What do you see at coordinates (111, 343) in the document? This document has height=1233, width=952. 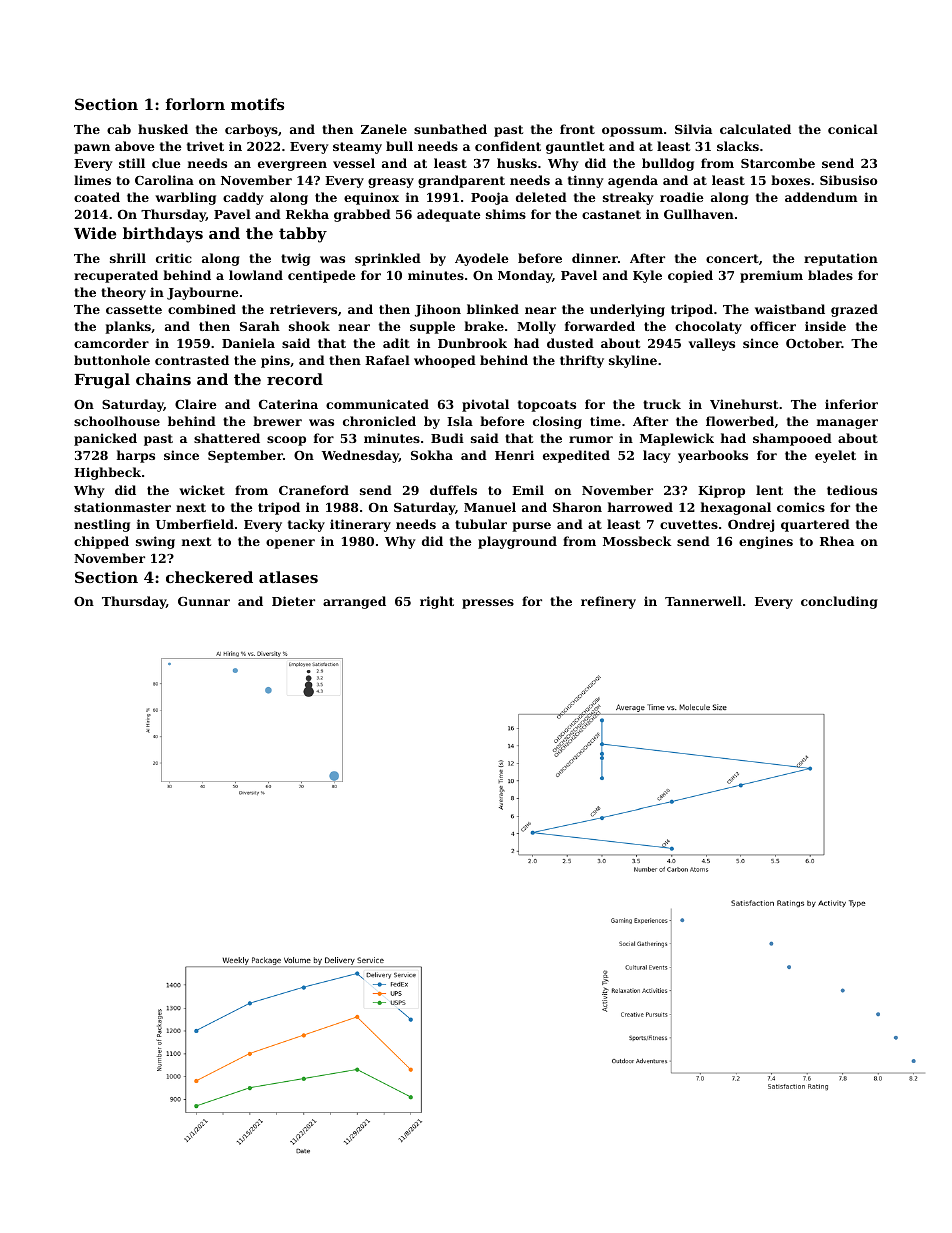 I see `camcorder` at bounding box center [111, 343].
